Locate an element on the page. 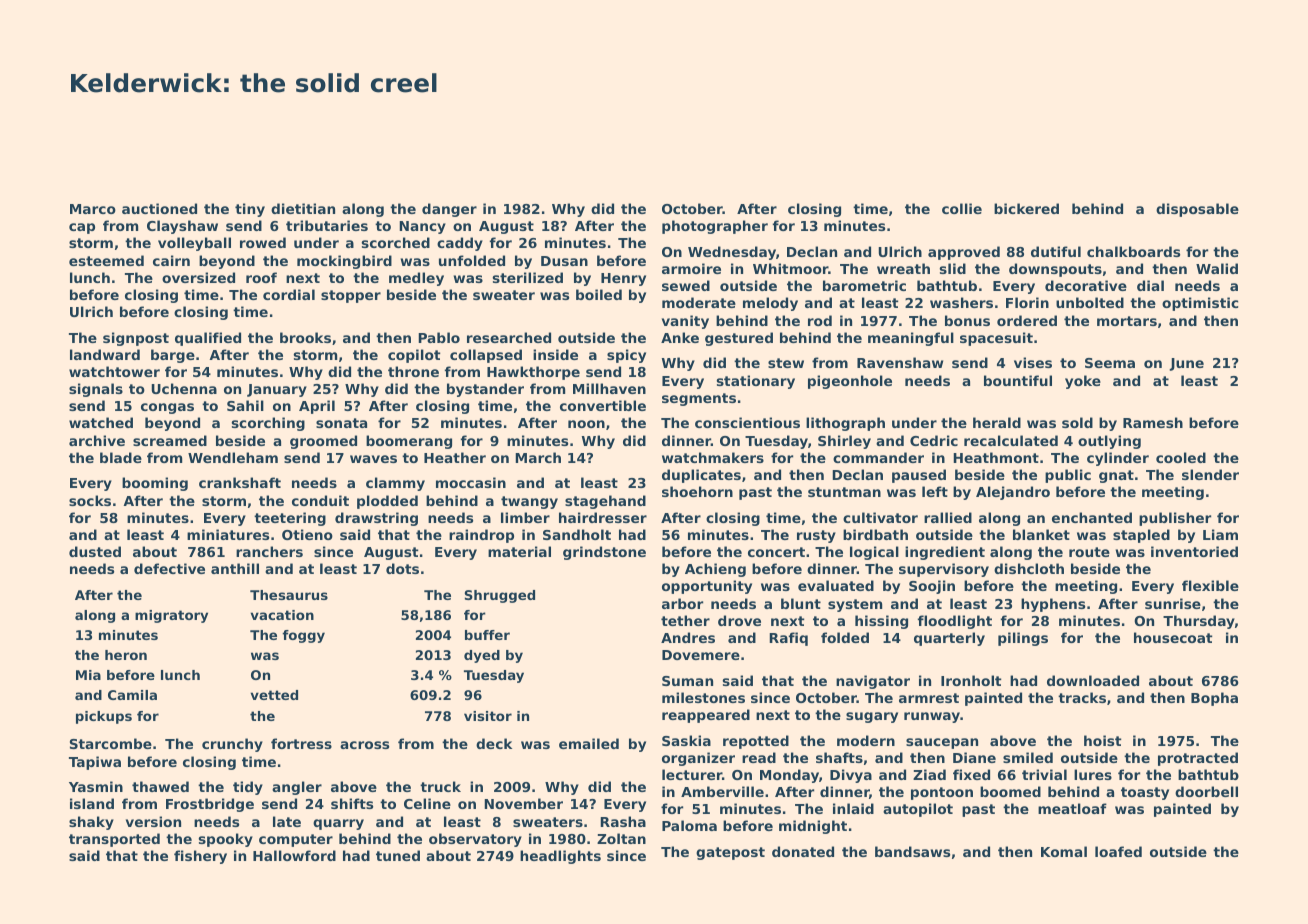  Liam is located at coordinates (1220, 534).
